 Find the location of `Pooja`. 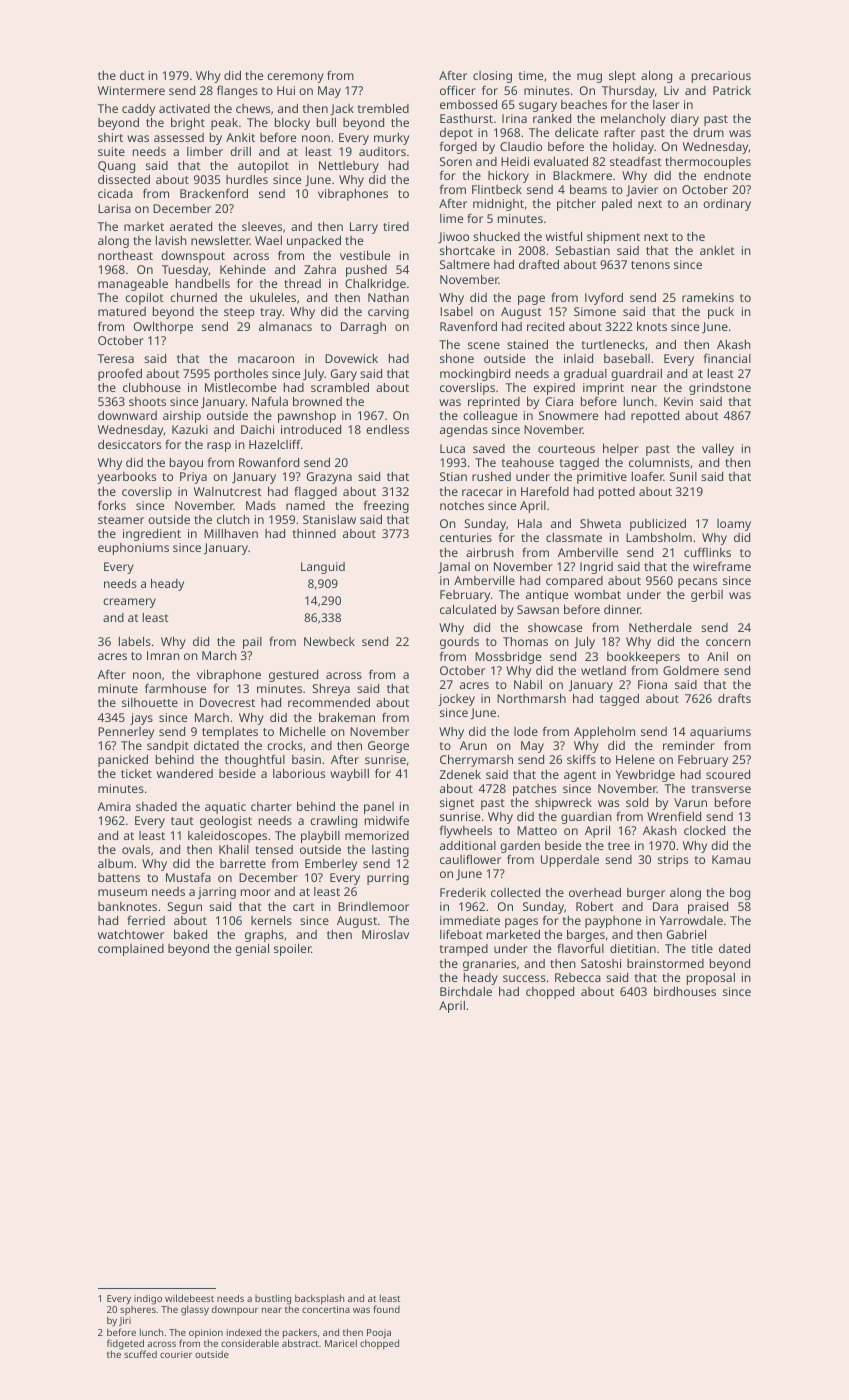

Pooja is located at coordinates (379, 1333).
